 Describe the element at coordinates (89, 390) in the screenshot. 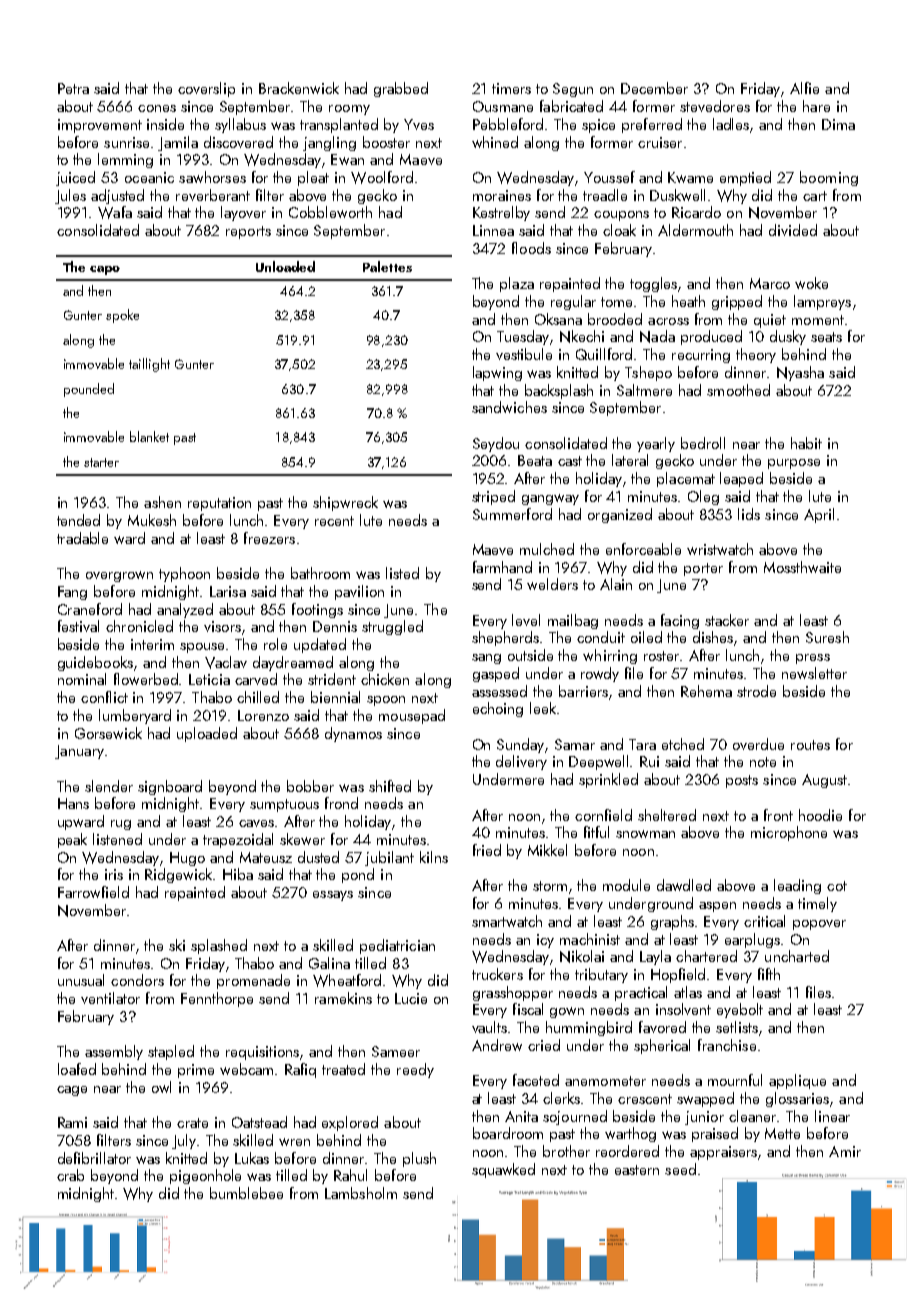

I see `pounded` at that location.
